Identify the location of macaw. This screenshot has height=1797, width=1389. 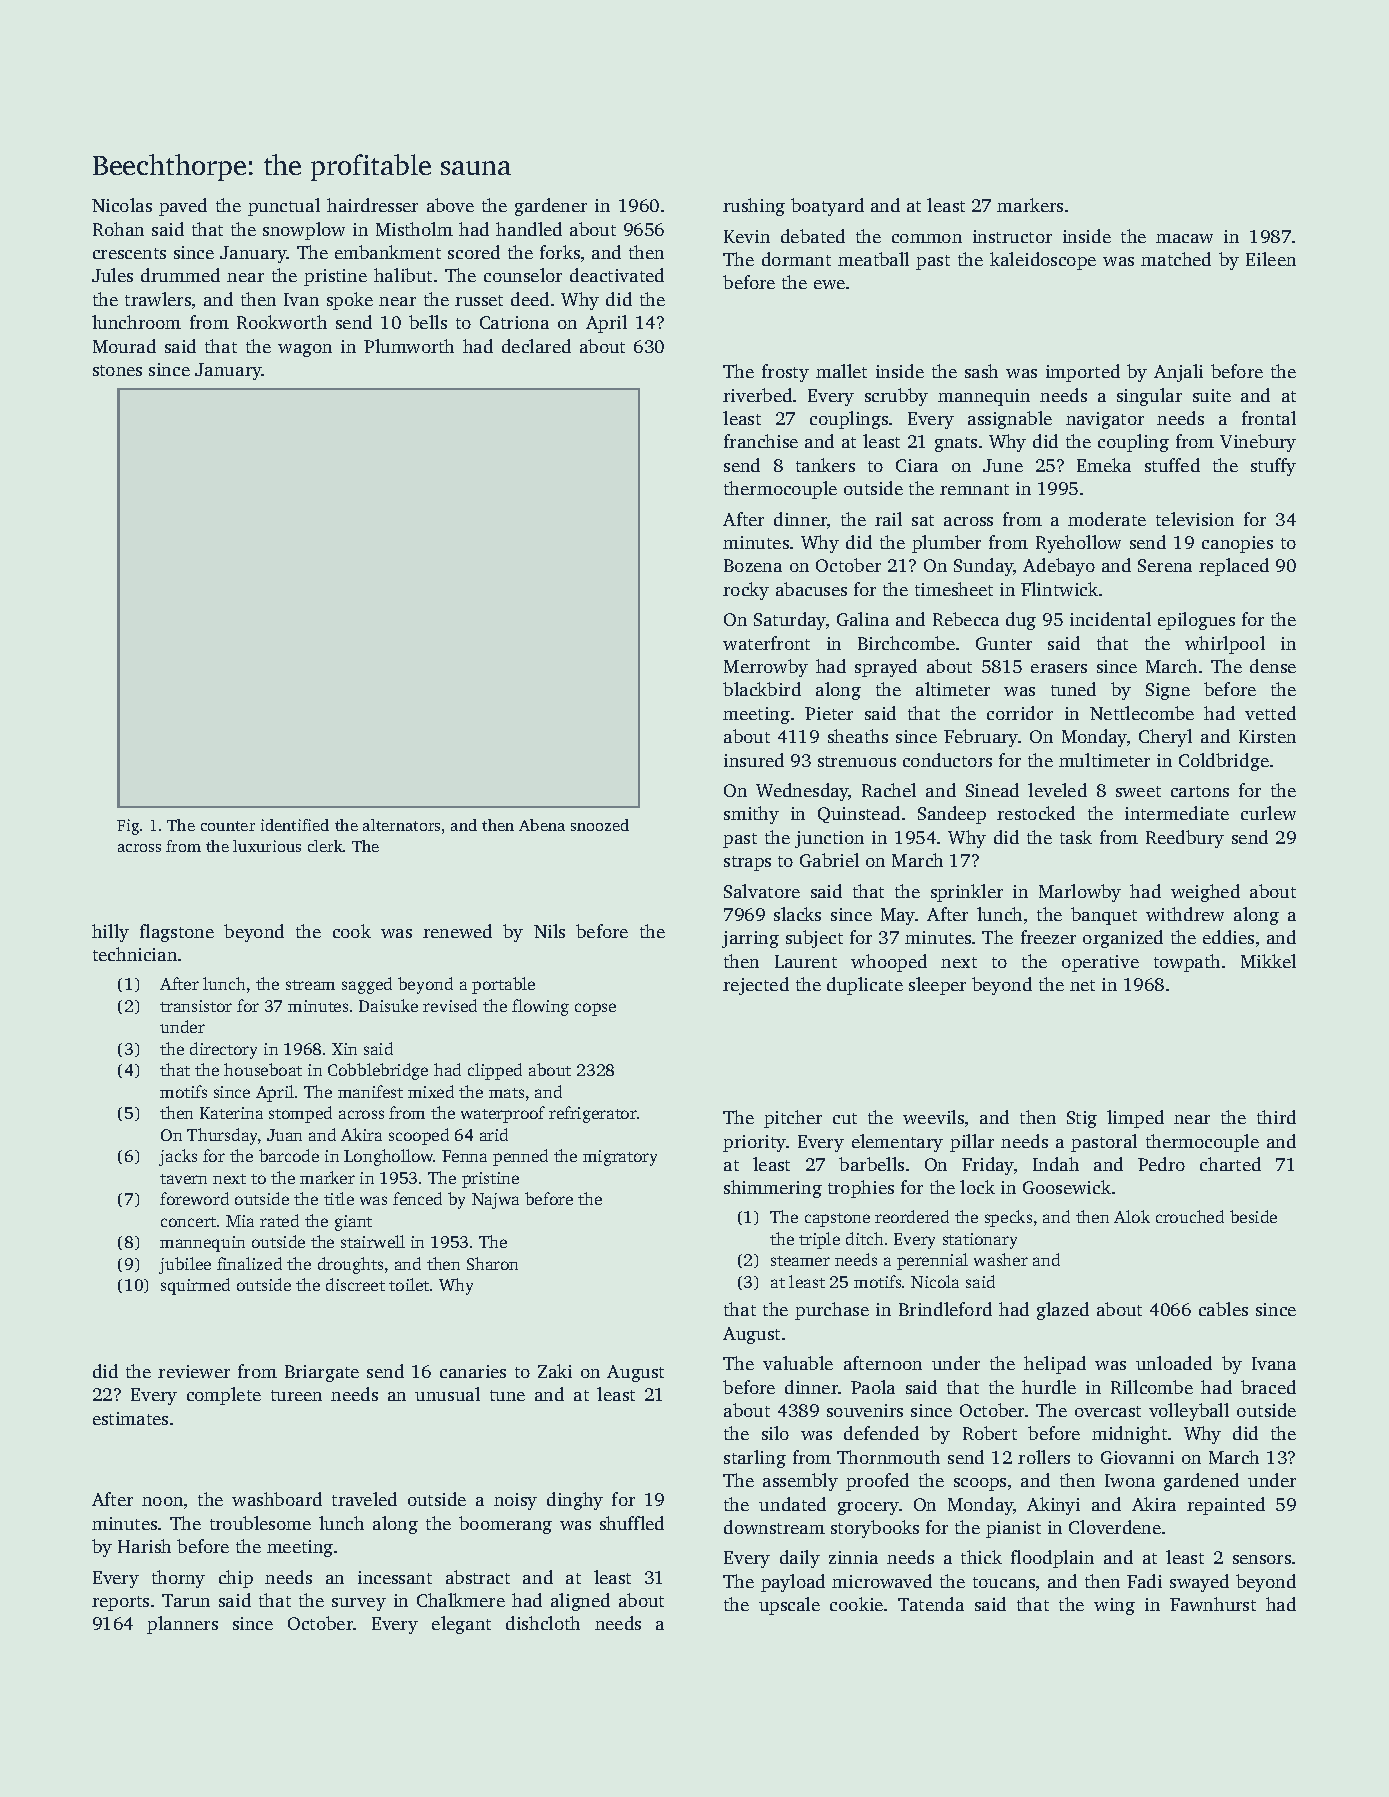
(1184, 238).
